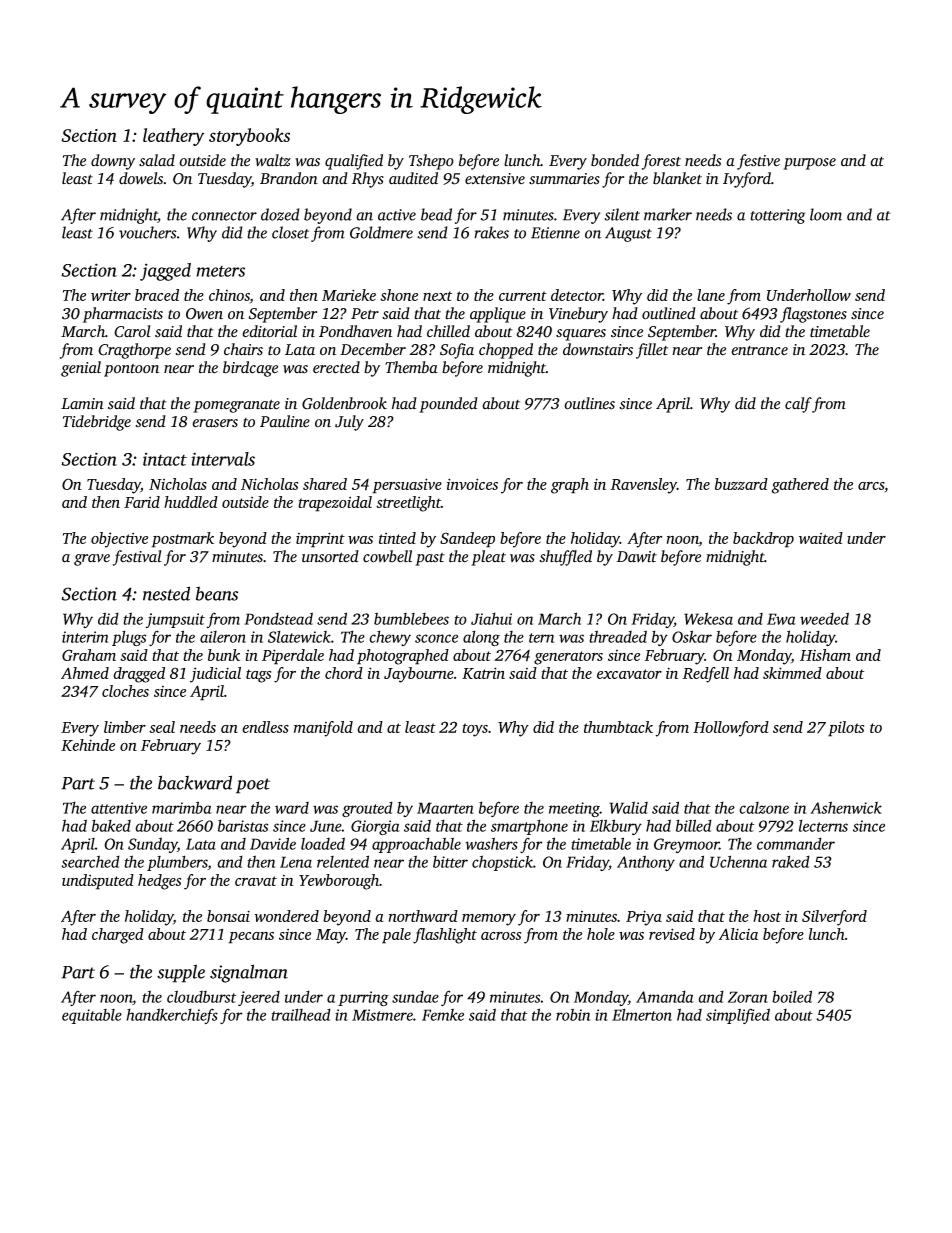 The width and height of the screenshot is (952, 1233). Describe the element at coordinates (615, 160) in the screenshot. I see `bonded` at that location.
